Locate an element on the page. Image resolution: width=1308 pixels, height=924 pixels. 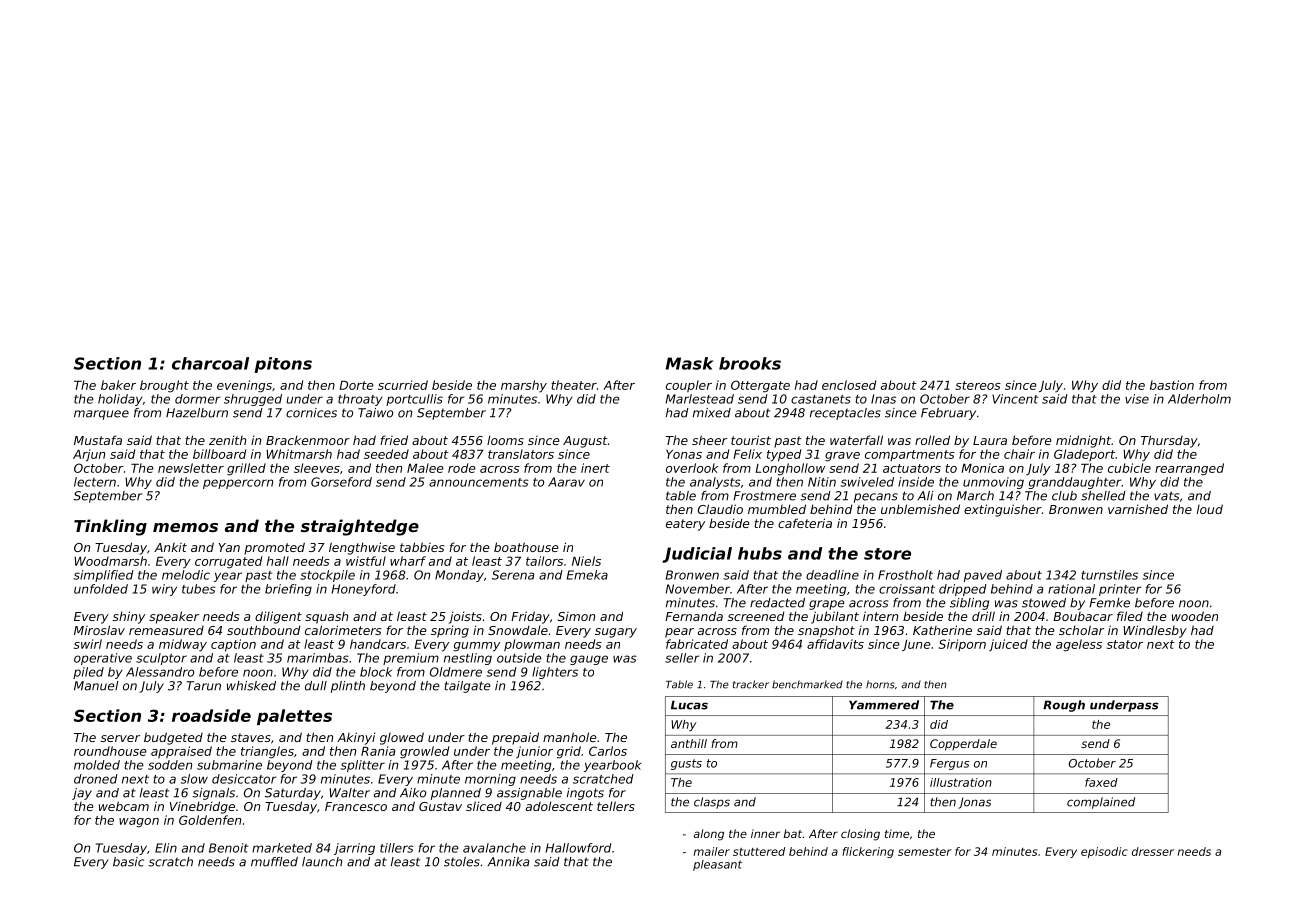
Mask is located at coordinates (690, 363).
